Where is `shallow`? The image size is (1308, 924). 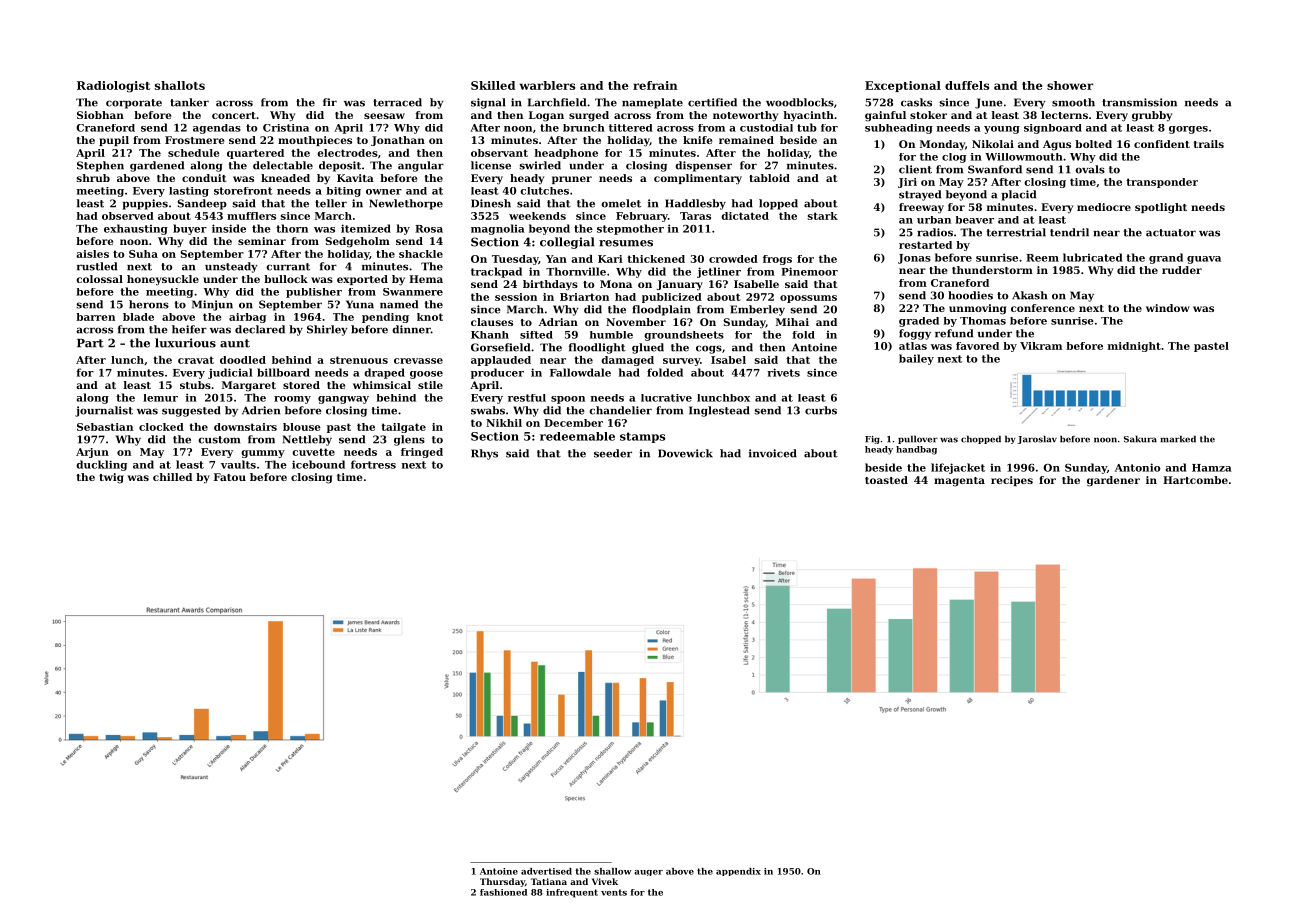
shallow is located at coordinates (612, 871).
